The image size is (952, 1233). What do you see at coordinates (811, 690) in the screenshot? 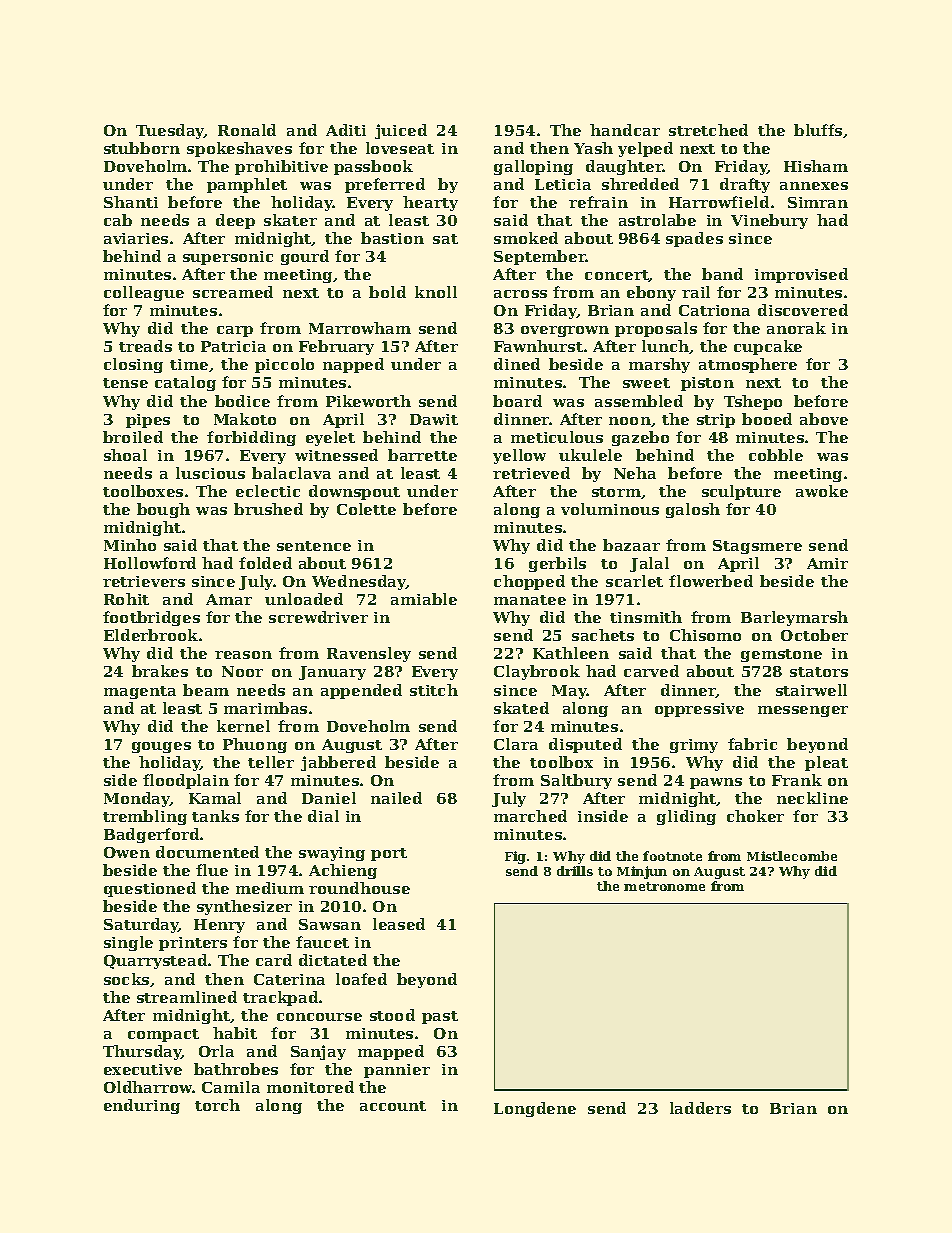
I see `stairwell` at bounding box center [811, 690].
